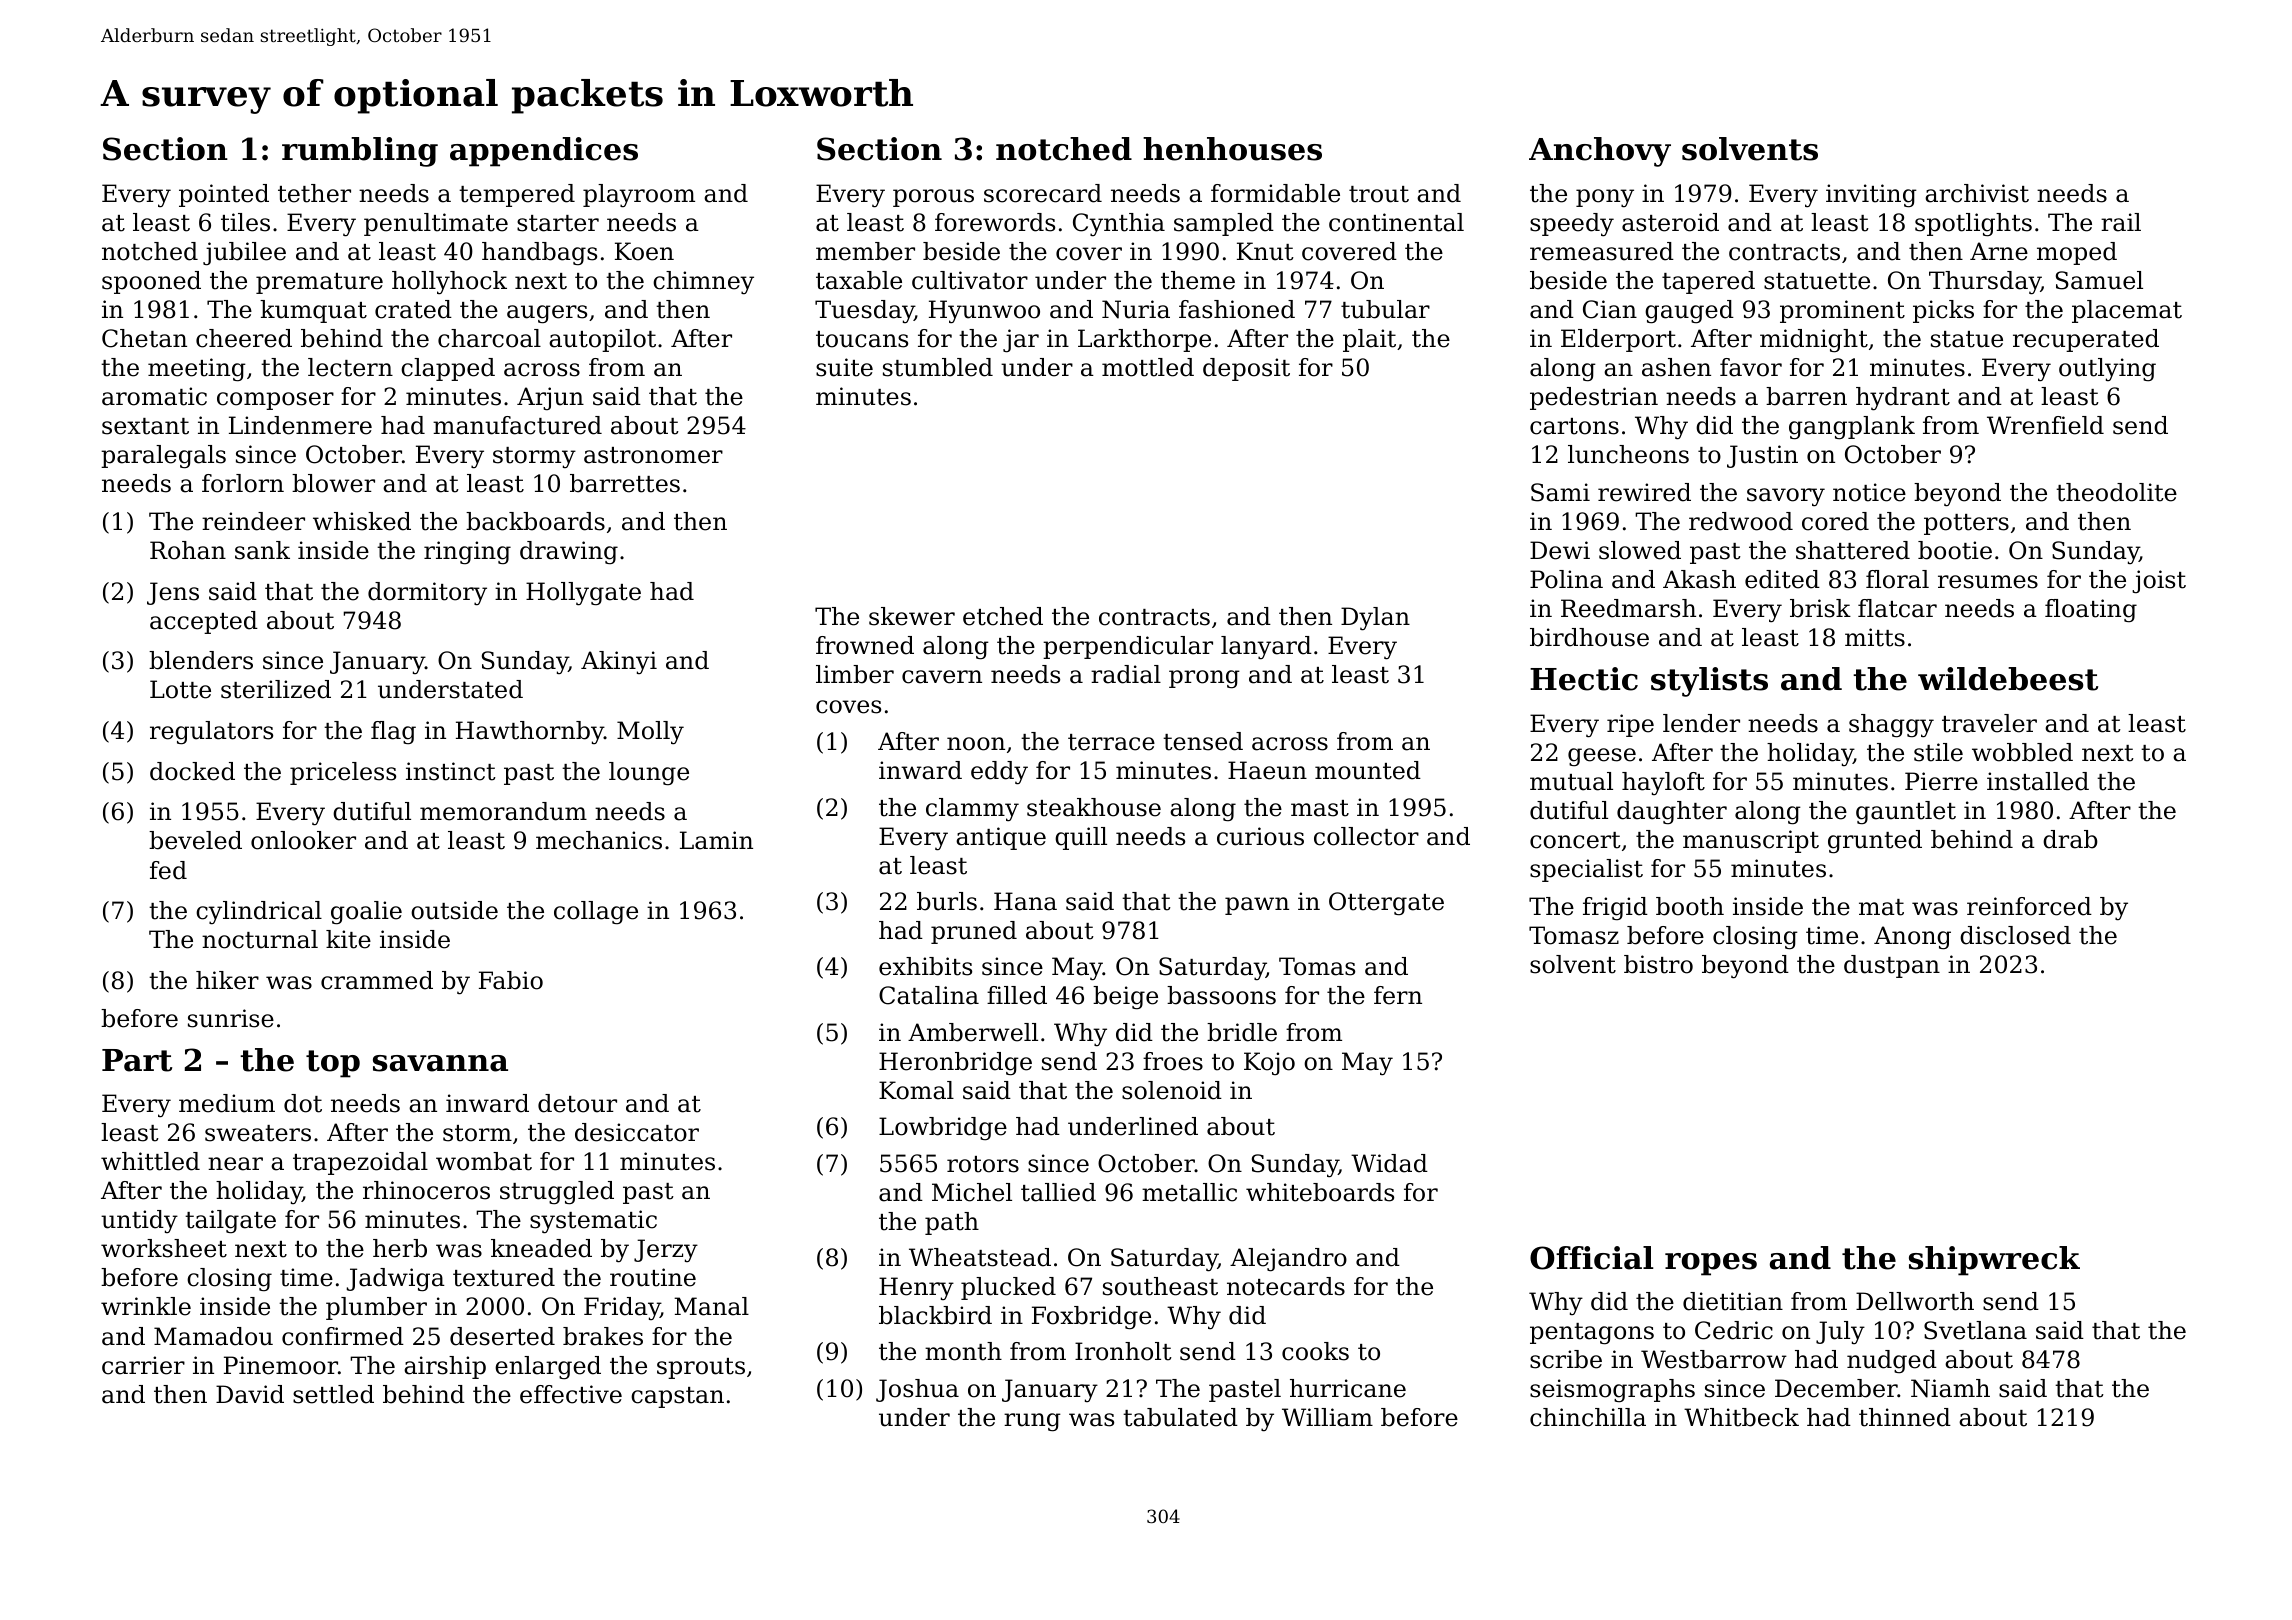 The image size is (2292, 1620). What do you see at coordinates (1180, 1417) in the image?
I see `tabulated` at bounding box center [1180, 1417].
